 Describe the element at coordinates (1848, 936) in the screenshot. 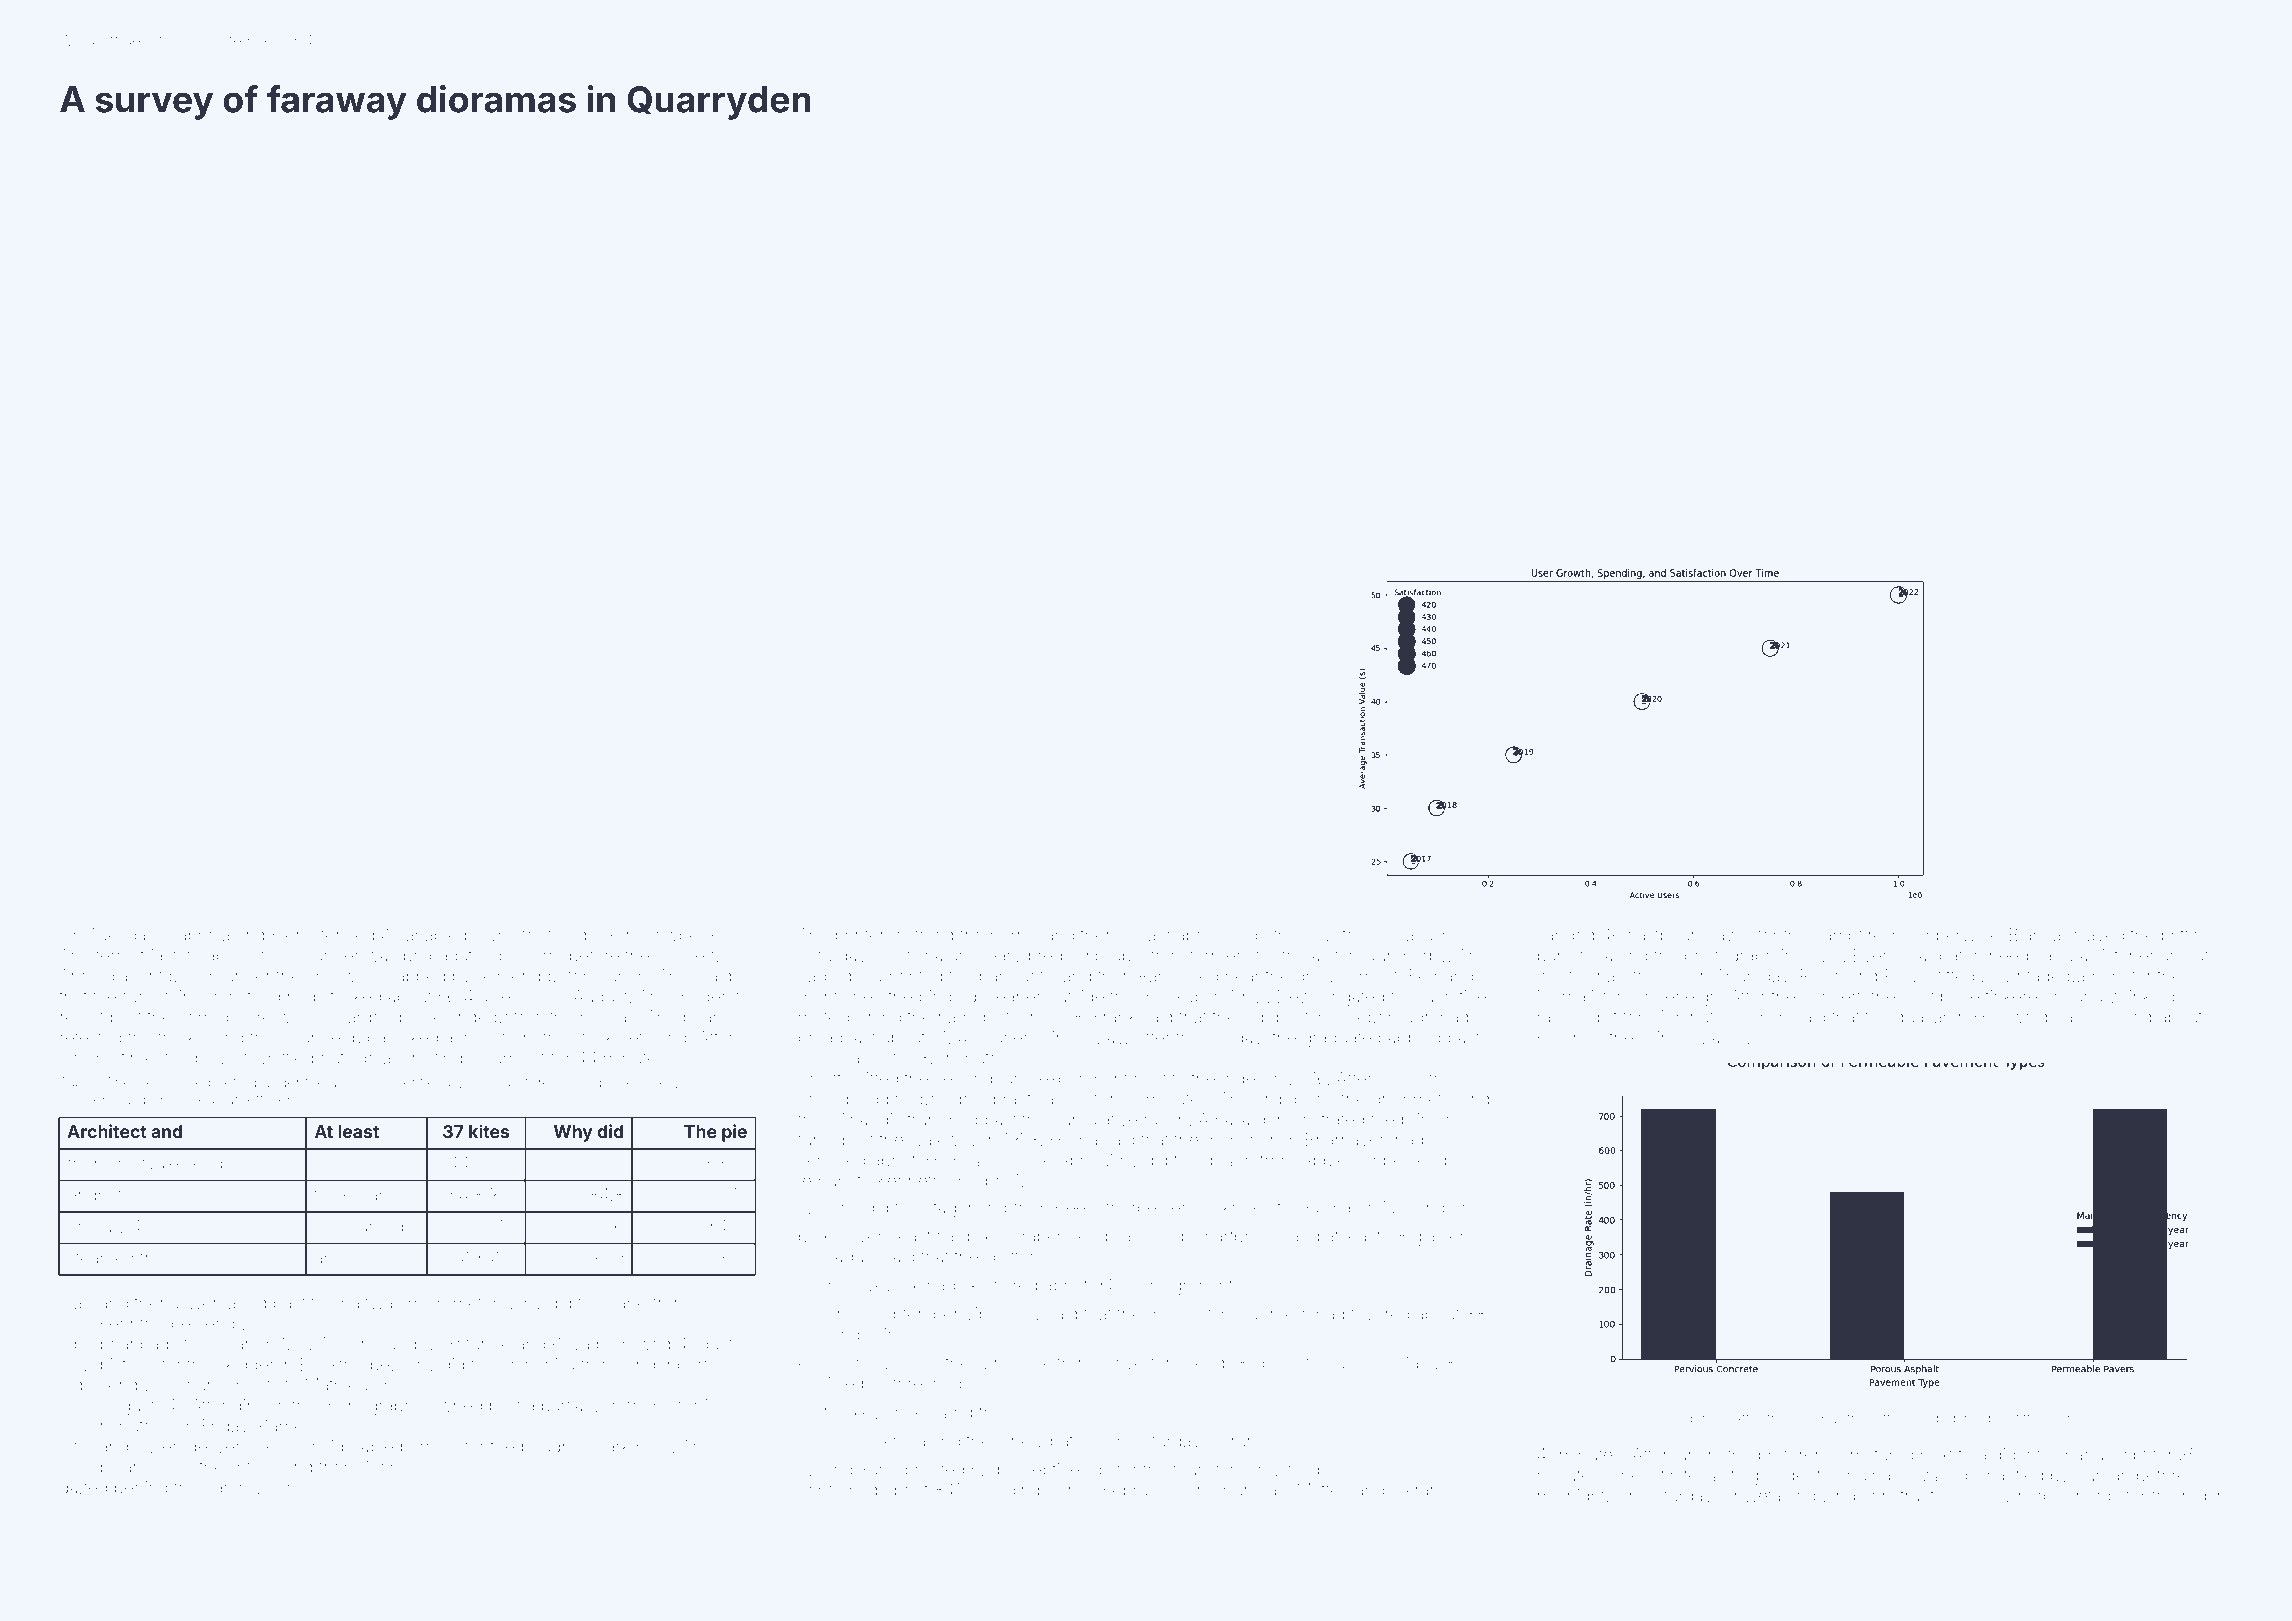

I see `campfire` at that location.
